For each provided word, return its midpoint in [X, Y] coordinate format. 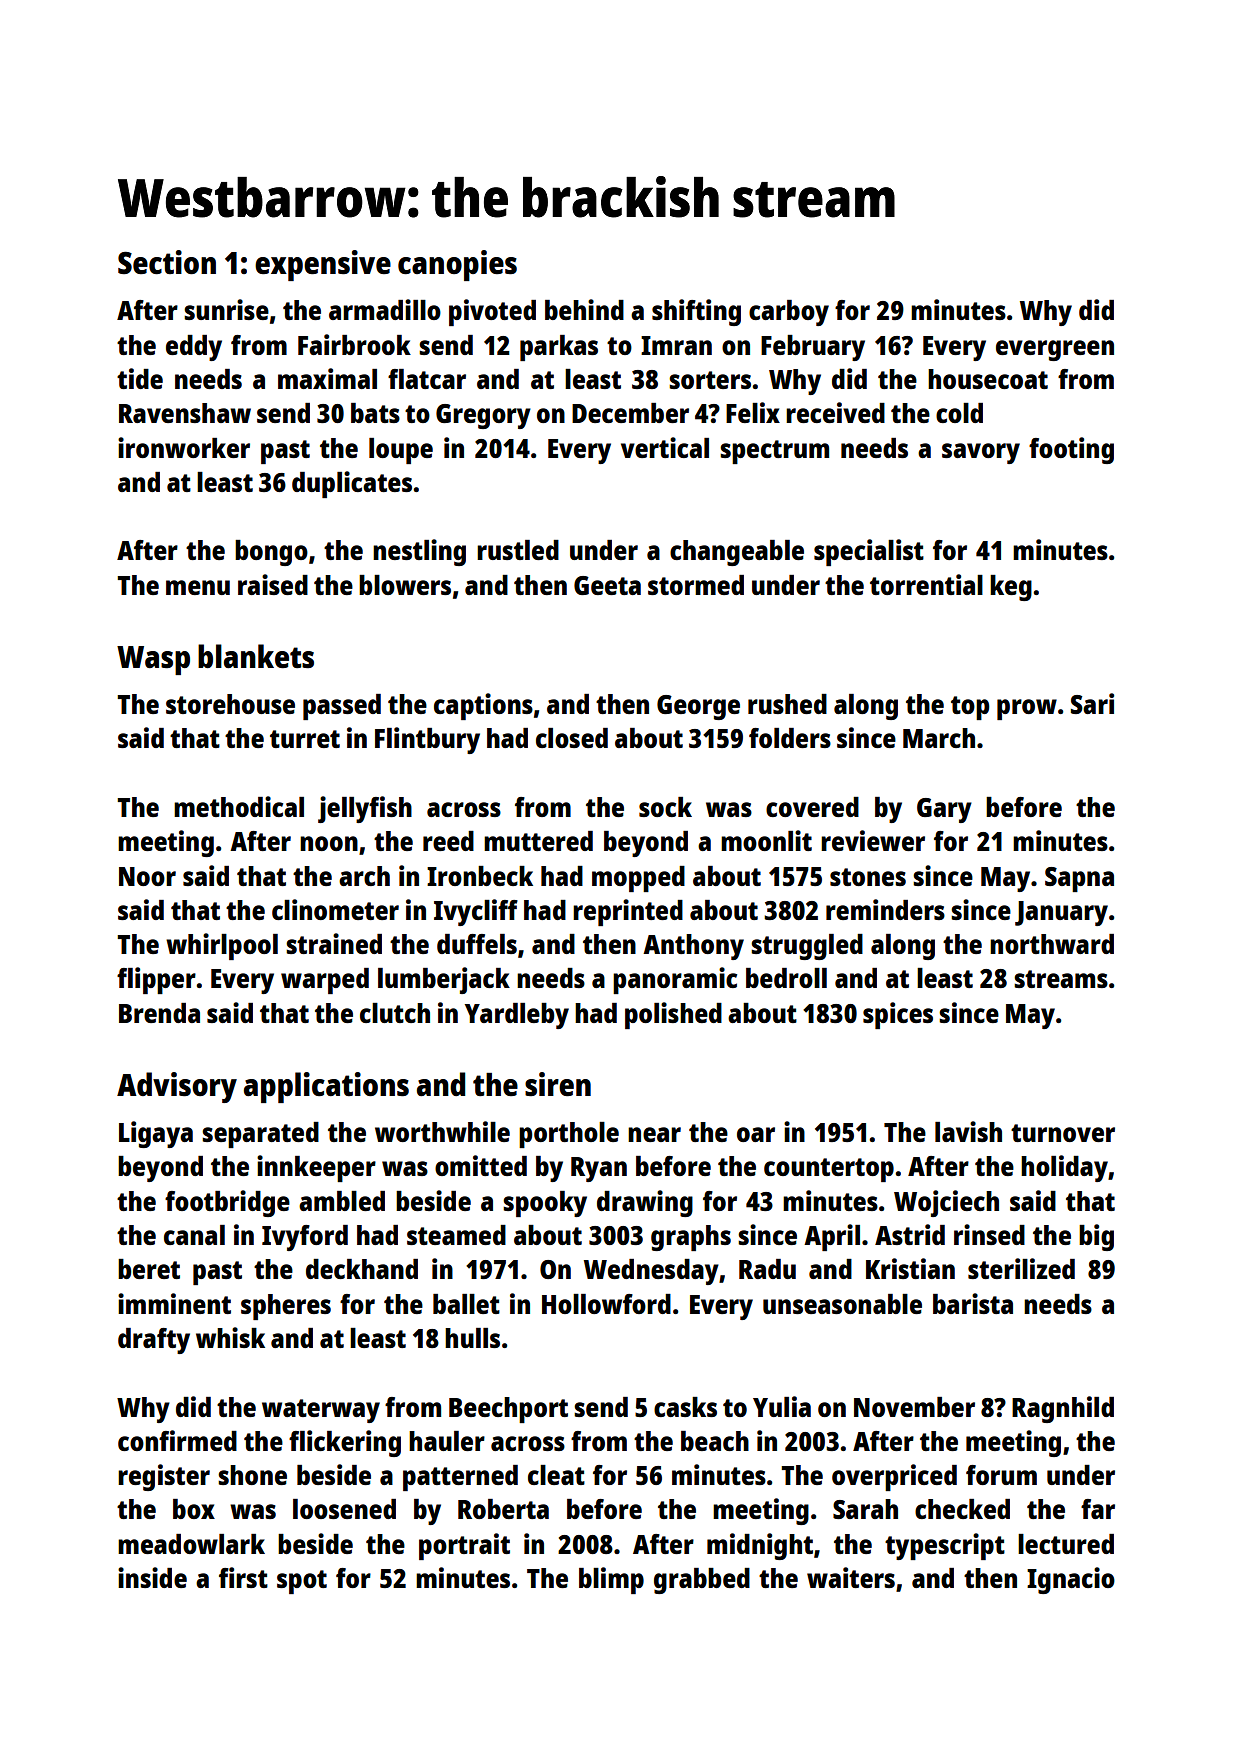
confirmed [177, 1440]
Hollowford [606, 1304]
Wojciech [946, 1203]
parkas [559, 348]
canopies [457, 265]
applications [326, 1087]
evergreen [1055, 350]
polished [673, 1015]
